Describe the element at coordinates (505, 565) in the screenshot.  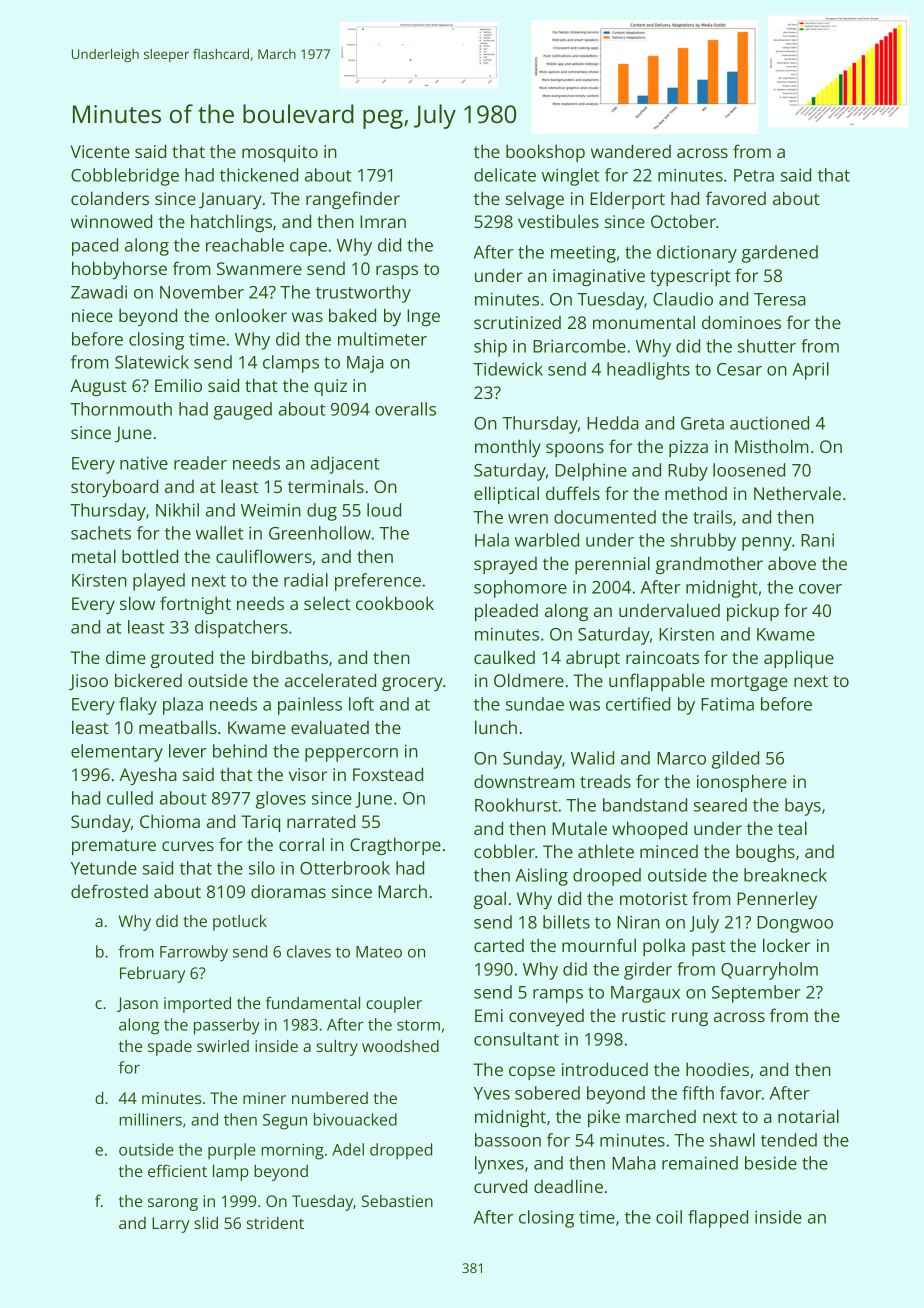
I see `sprayed` at that location.
